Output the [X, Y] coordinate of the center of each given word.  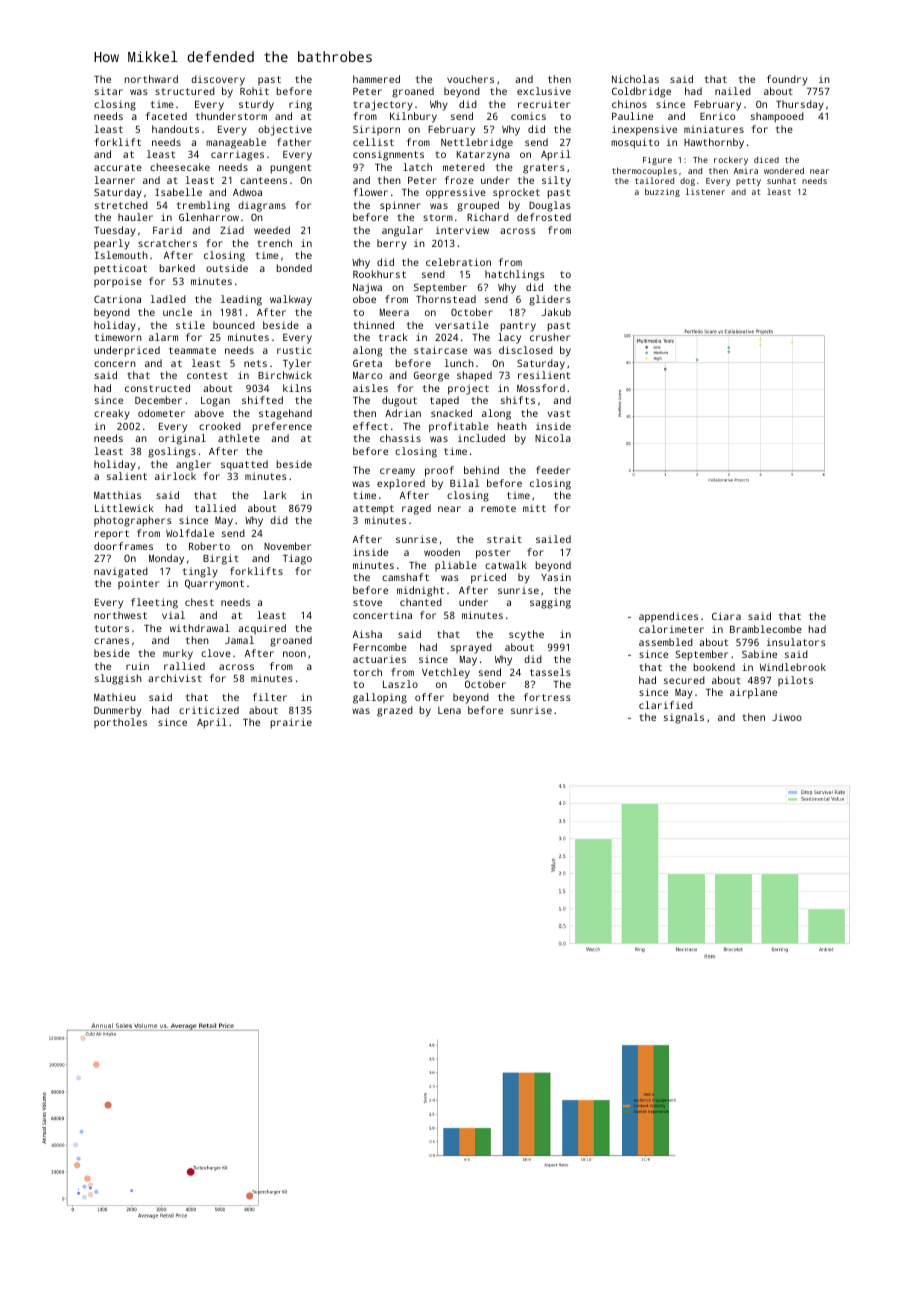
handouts [175, 129]
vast [558, 413]
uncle [177, 312]
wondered [784, 170]
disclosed [526, 350]
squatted [244, 465]
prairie [291, 723]
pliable [456, 566]
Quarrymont [214, 584]
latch [417, 167]
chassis [400, 438]
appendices [668, 617]
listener [705, 191]
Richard [488, 217]
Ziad [232, 230]
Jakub [556, 312]
